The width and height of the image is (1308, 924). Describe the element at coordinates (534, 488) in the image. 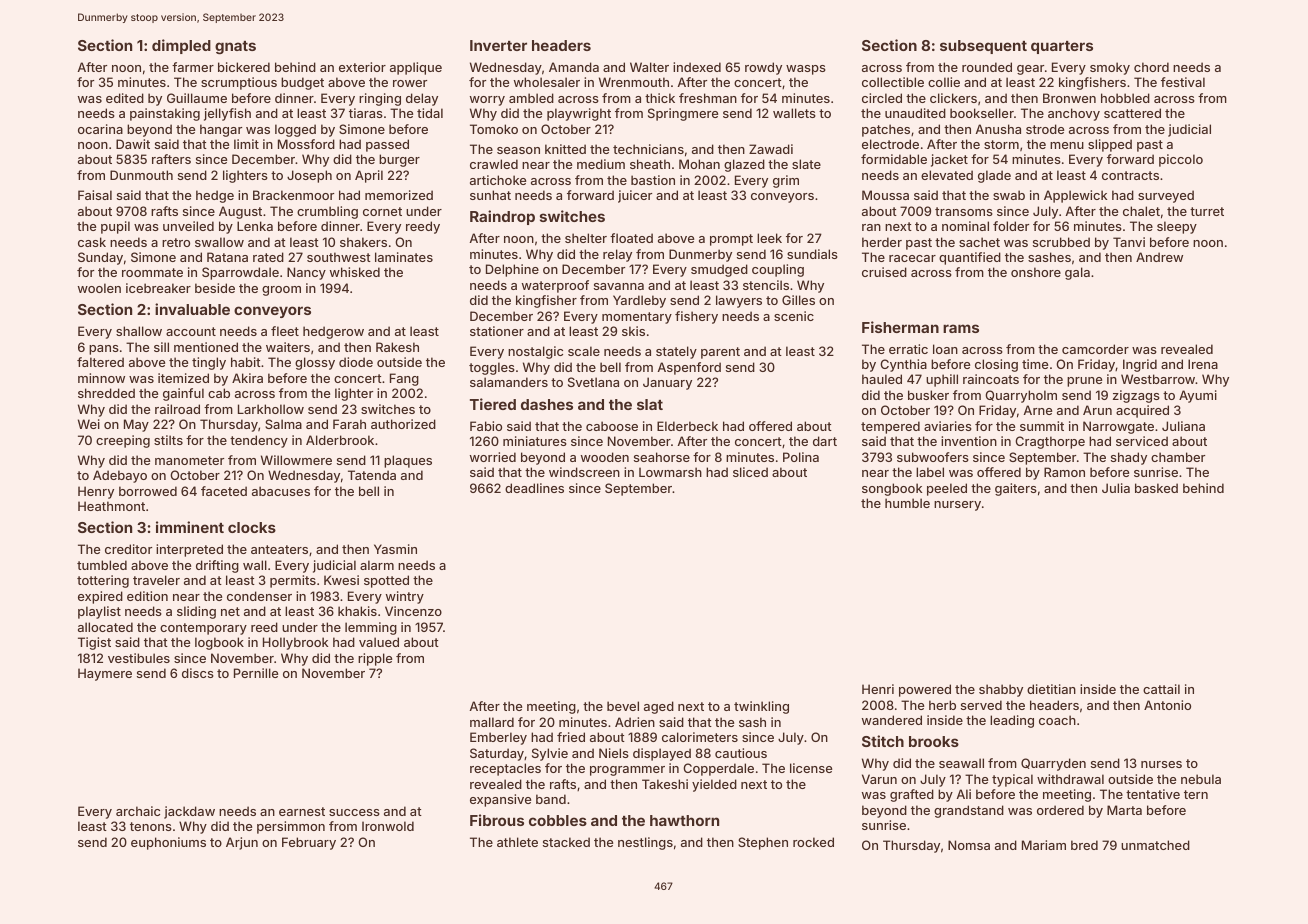

I see `deadlines` at that location.
